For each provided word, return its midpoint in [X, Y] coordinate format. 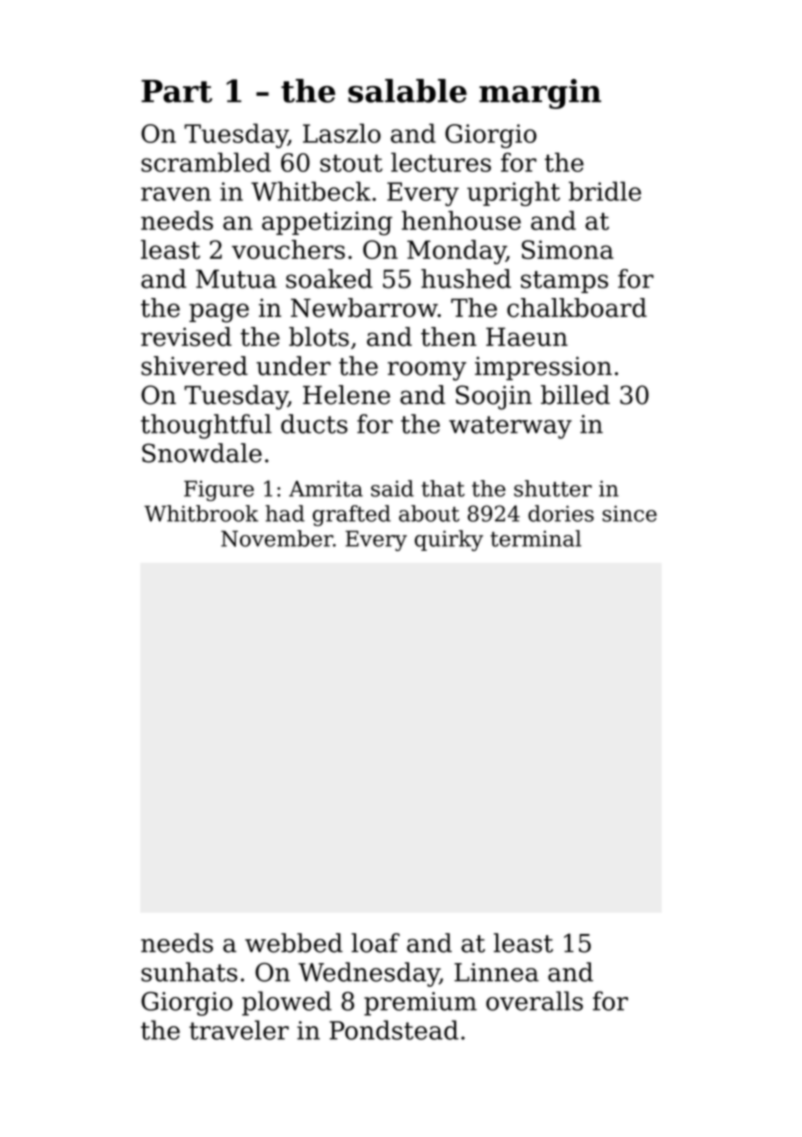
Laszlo [342, 133]
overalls [534, 1001]
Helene [346, 395]
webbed [294, 943]
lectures [441, 162]
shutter [553, 488]
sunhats [189, 972]
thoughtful [206, 426]
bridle [605, 191]
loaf [375, 943]
